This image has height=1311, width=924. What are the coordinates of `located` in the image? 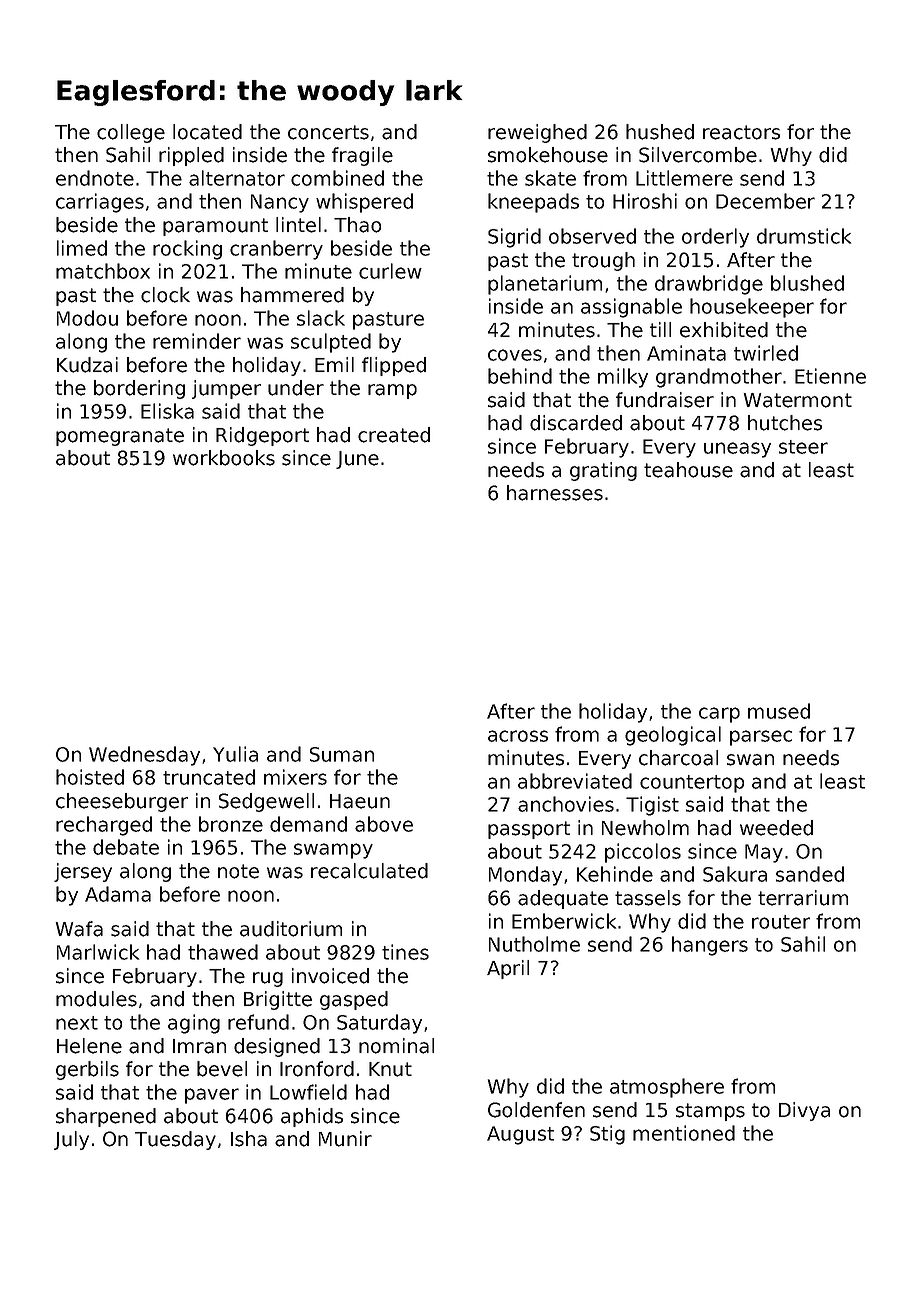 It's located at (207, 132).
